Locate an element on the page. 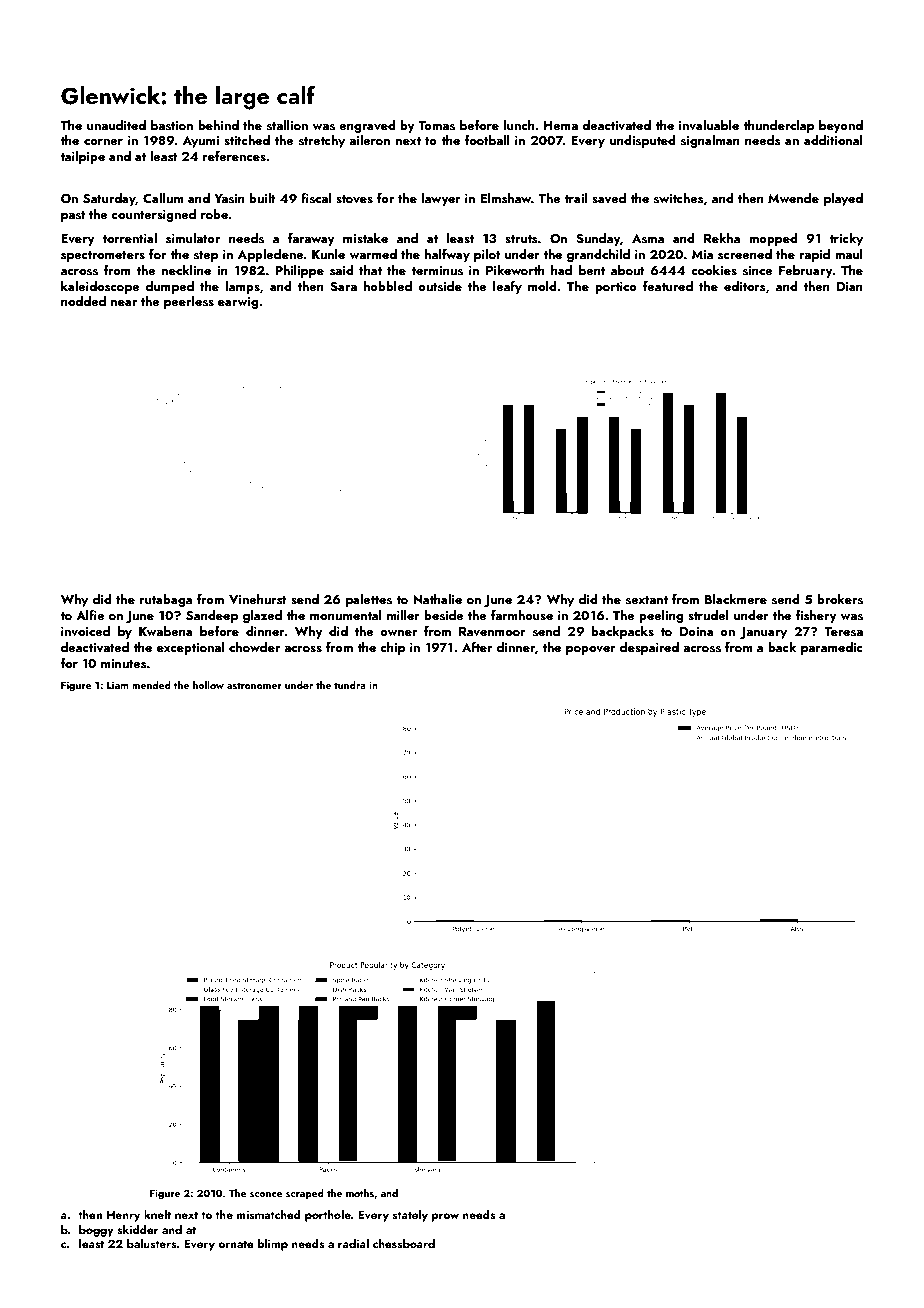 This image has height=1308, width=924. Blackmere is located at coordinates (736, 599).
